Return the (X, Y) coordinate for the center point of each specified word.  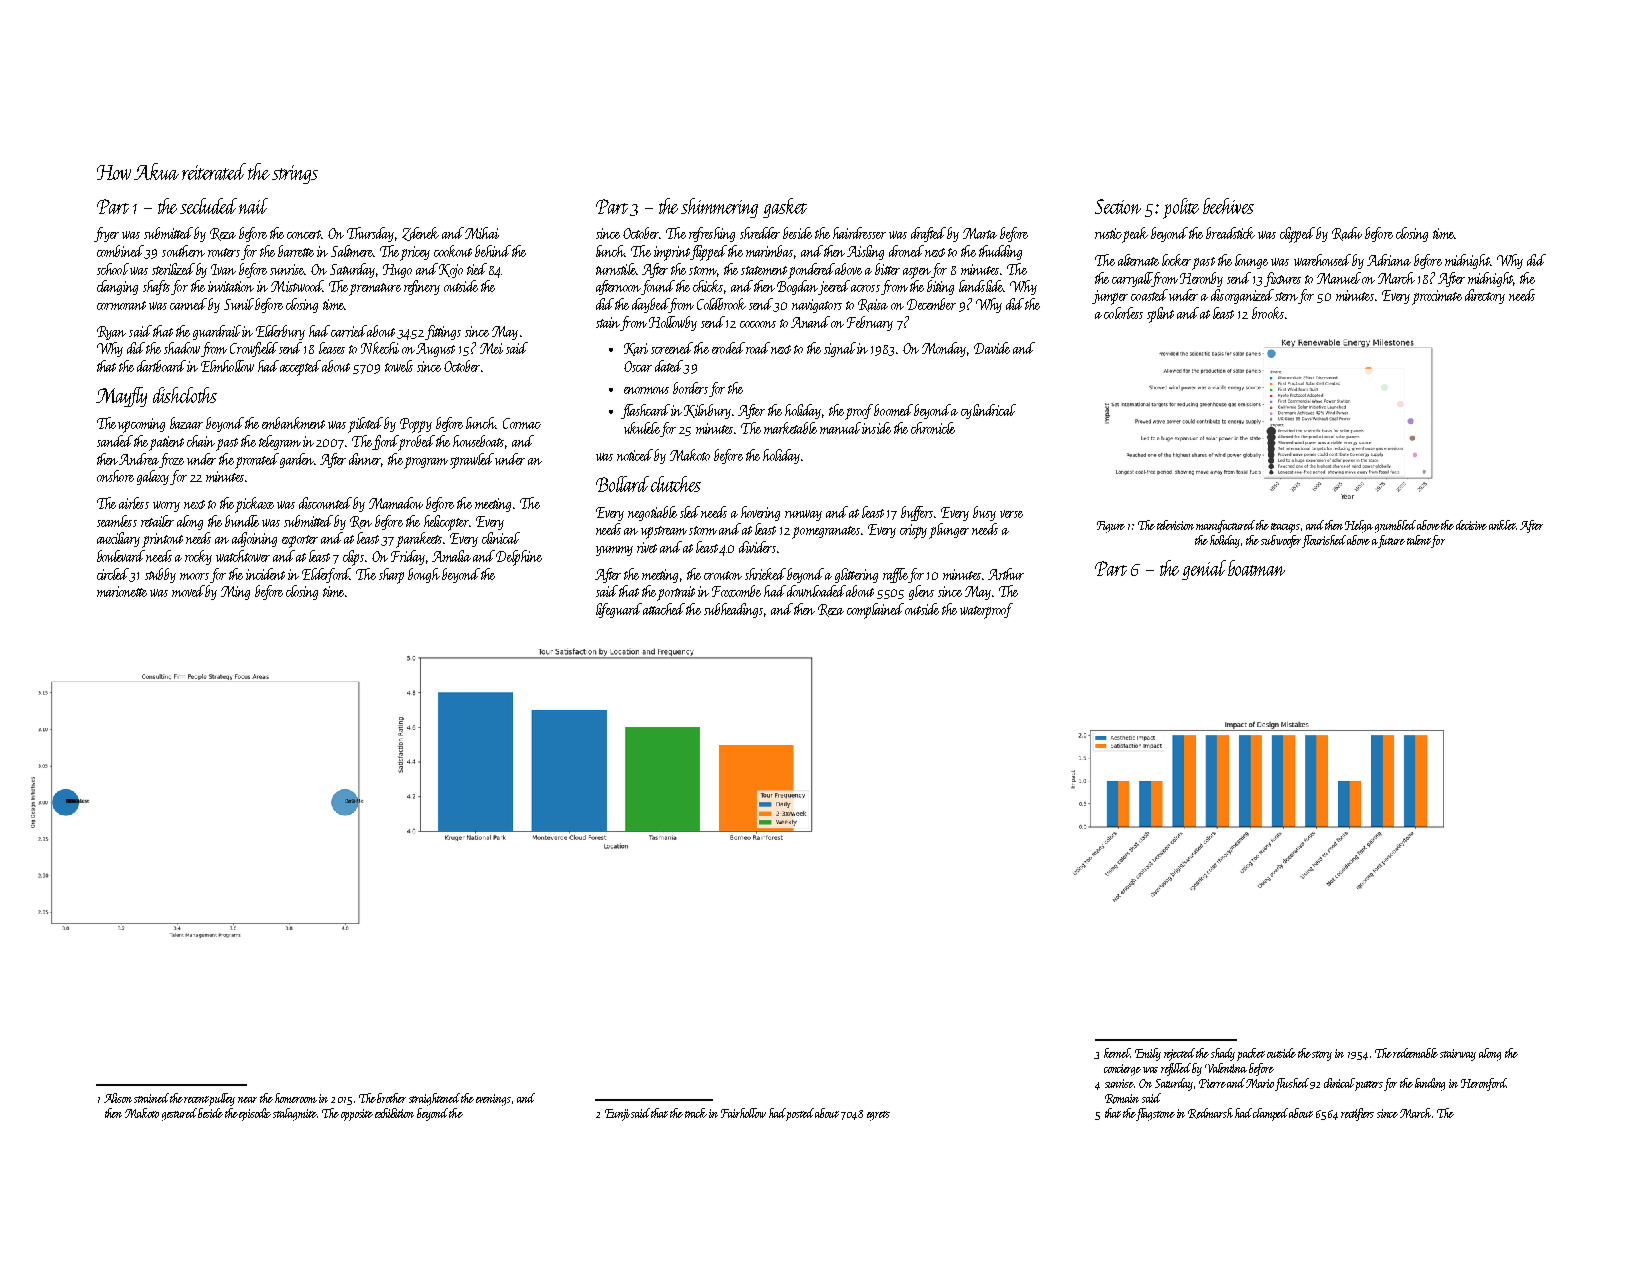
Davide (992, 348)
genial (1204, 570)
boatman (1256, 568)
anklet (1502, 525)
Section (1118, 206)
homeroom (296, 1098)
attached (664, 609)
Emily (1148, 1054)
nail (253, 206)
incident (265, 574)
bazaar (186, 423)
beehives (1228, 206)
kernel (1117, 1053)
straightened (434, 1099)
